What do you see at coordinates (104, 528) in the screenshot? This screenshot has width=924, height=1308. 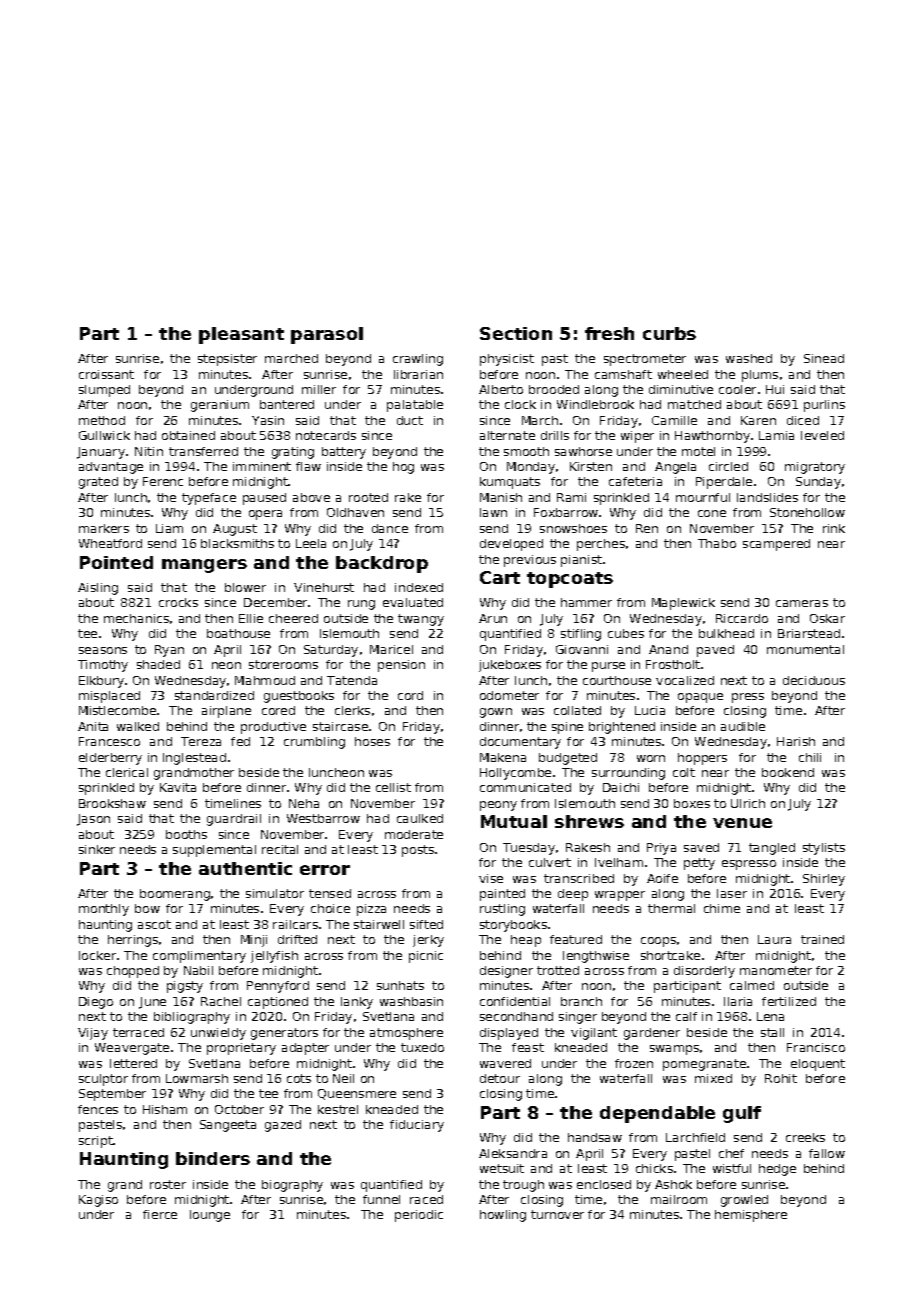 I see `markers` at bounding box center [104, 528].
